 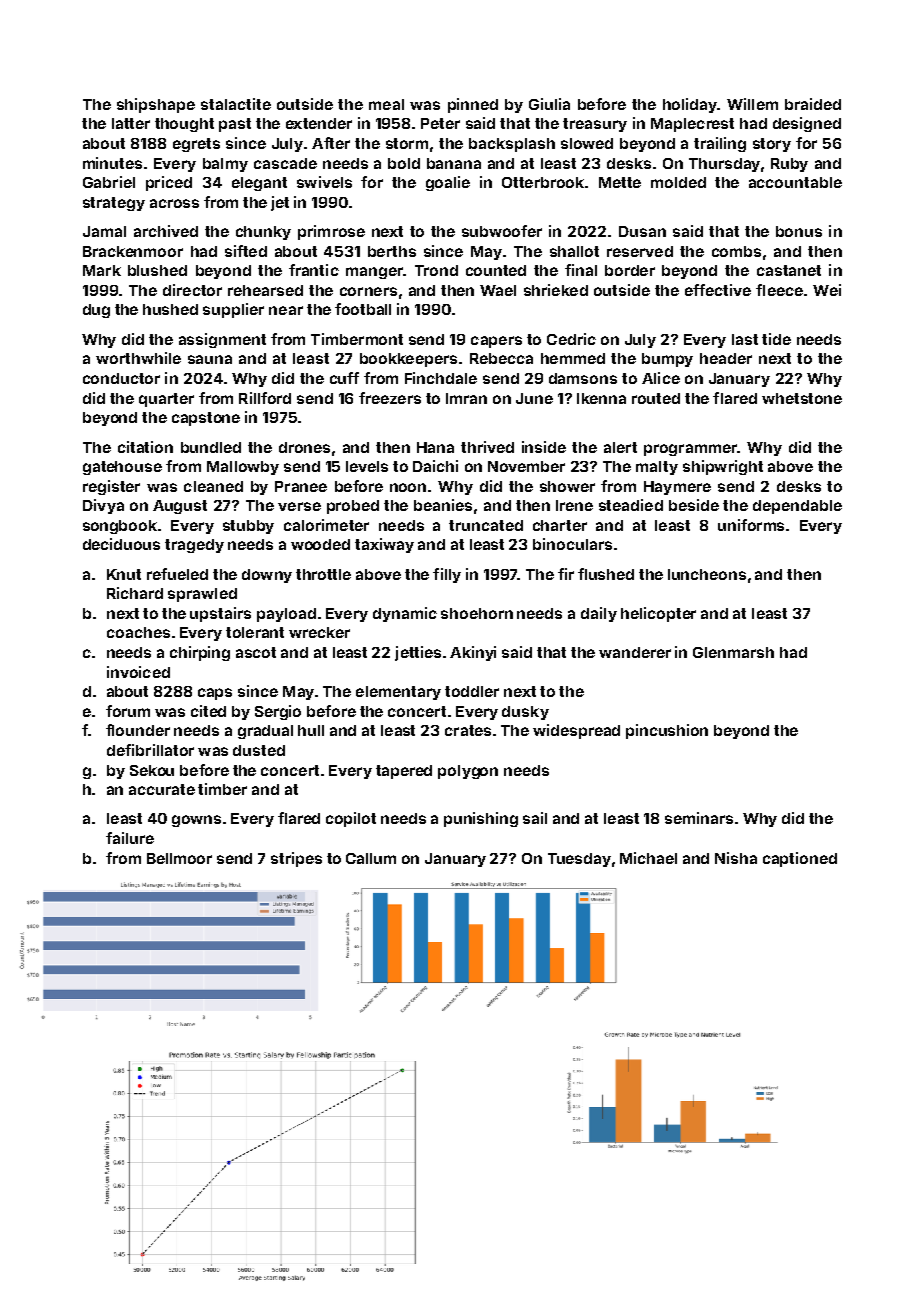 What do you see at coordinates (690, 105) in the document?
I see `holiday` at bounding box center [690, 105].
